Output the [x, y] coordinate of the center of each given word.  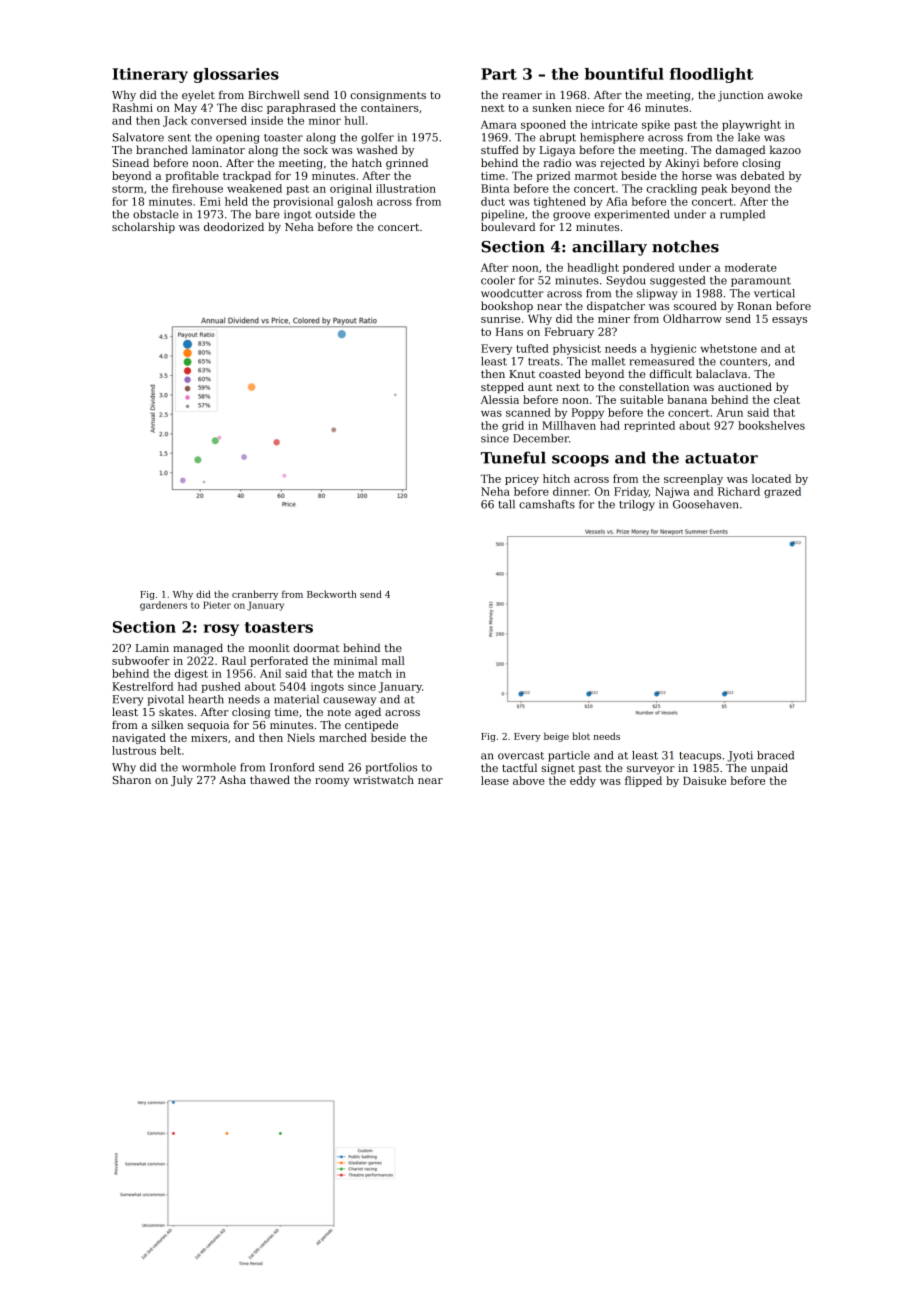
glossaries [236, 75]
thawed [270, 779]
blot [581, 736]
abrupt [558, 138]
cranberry [255, 595]
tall [506, 504]
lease [495, 780]
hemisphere [612, 138]
